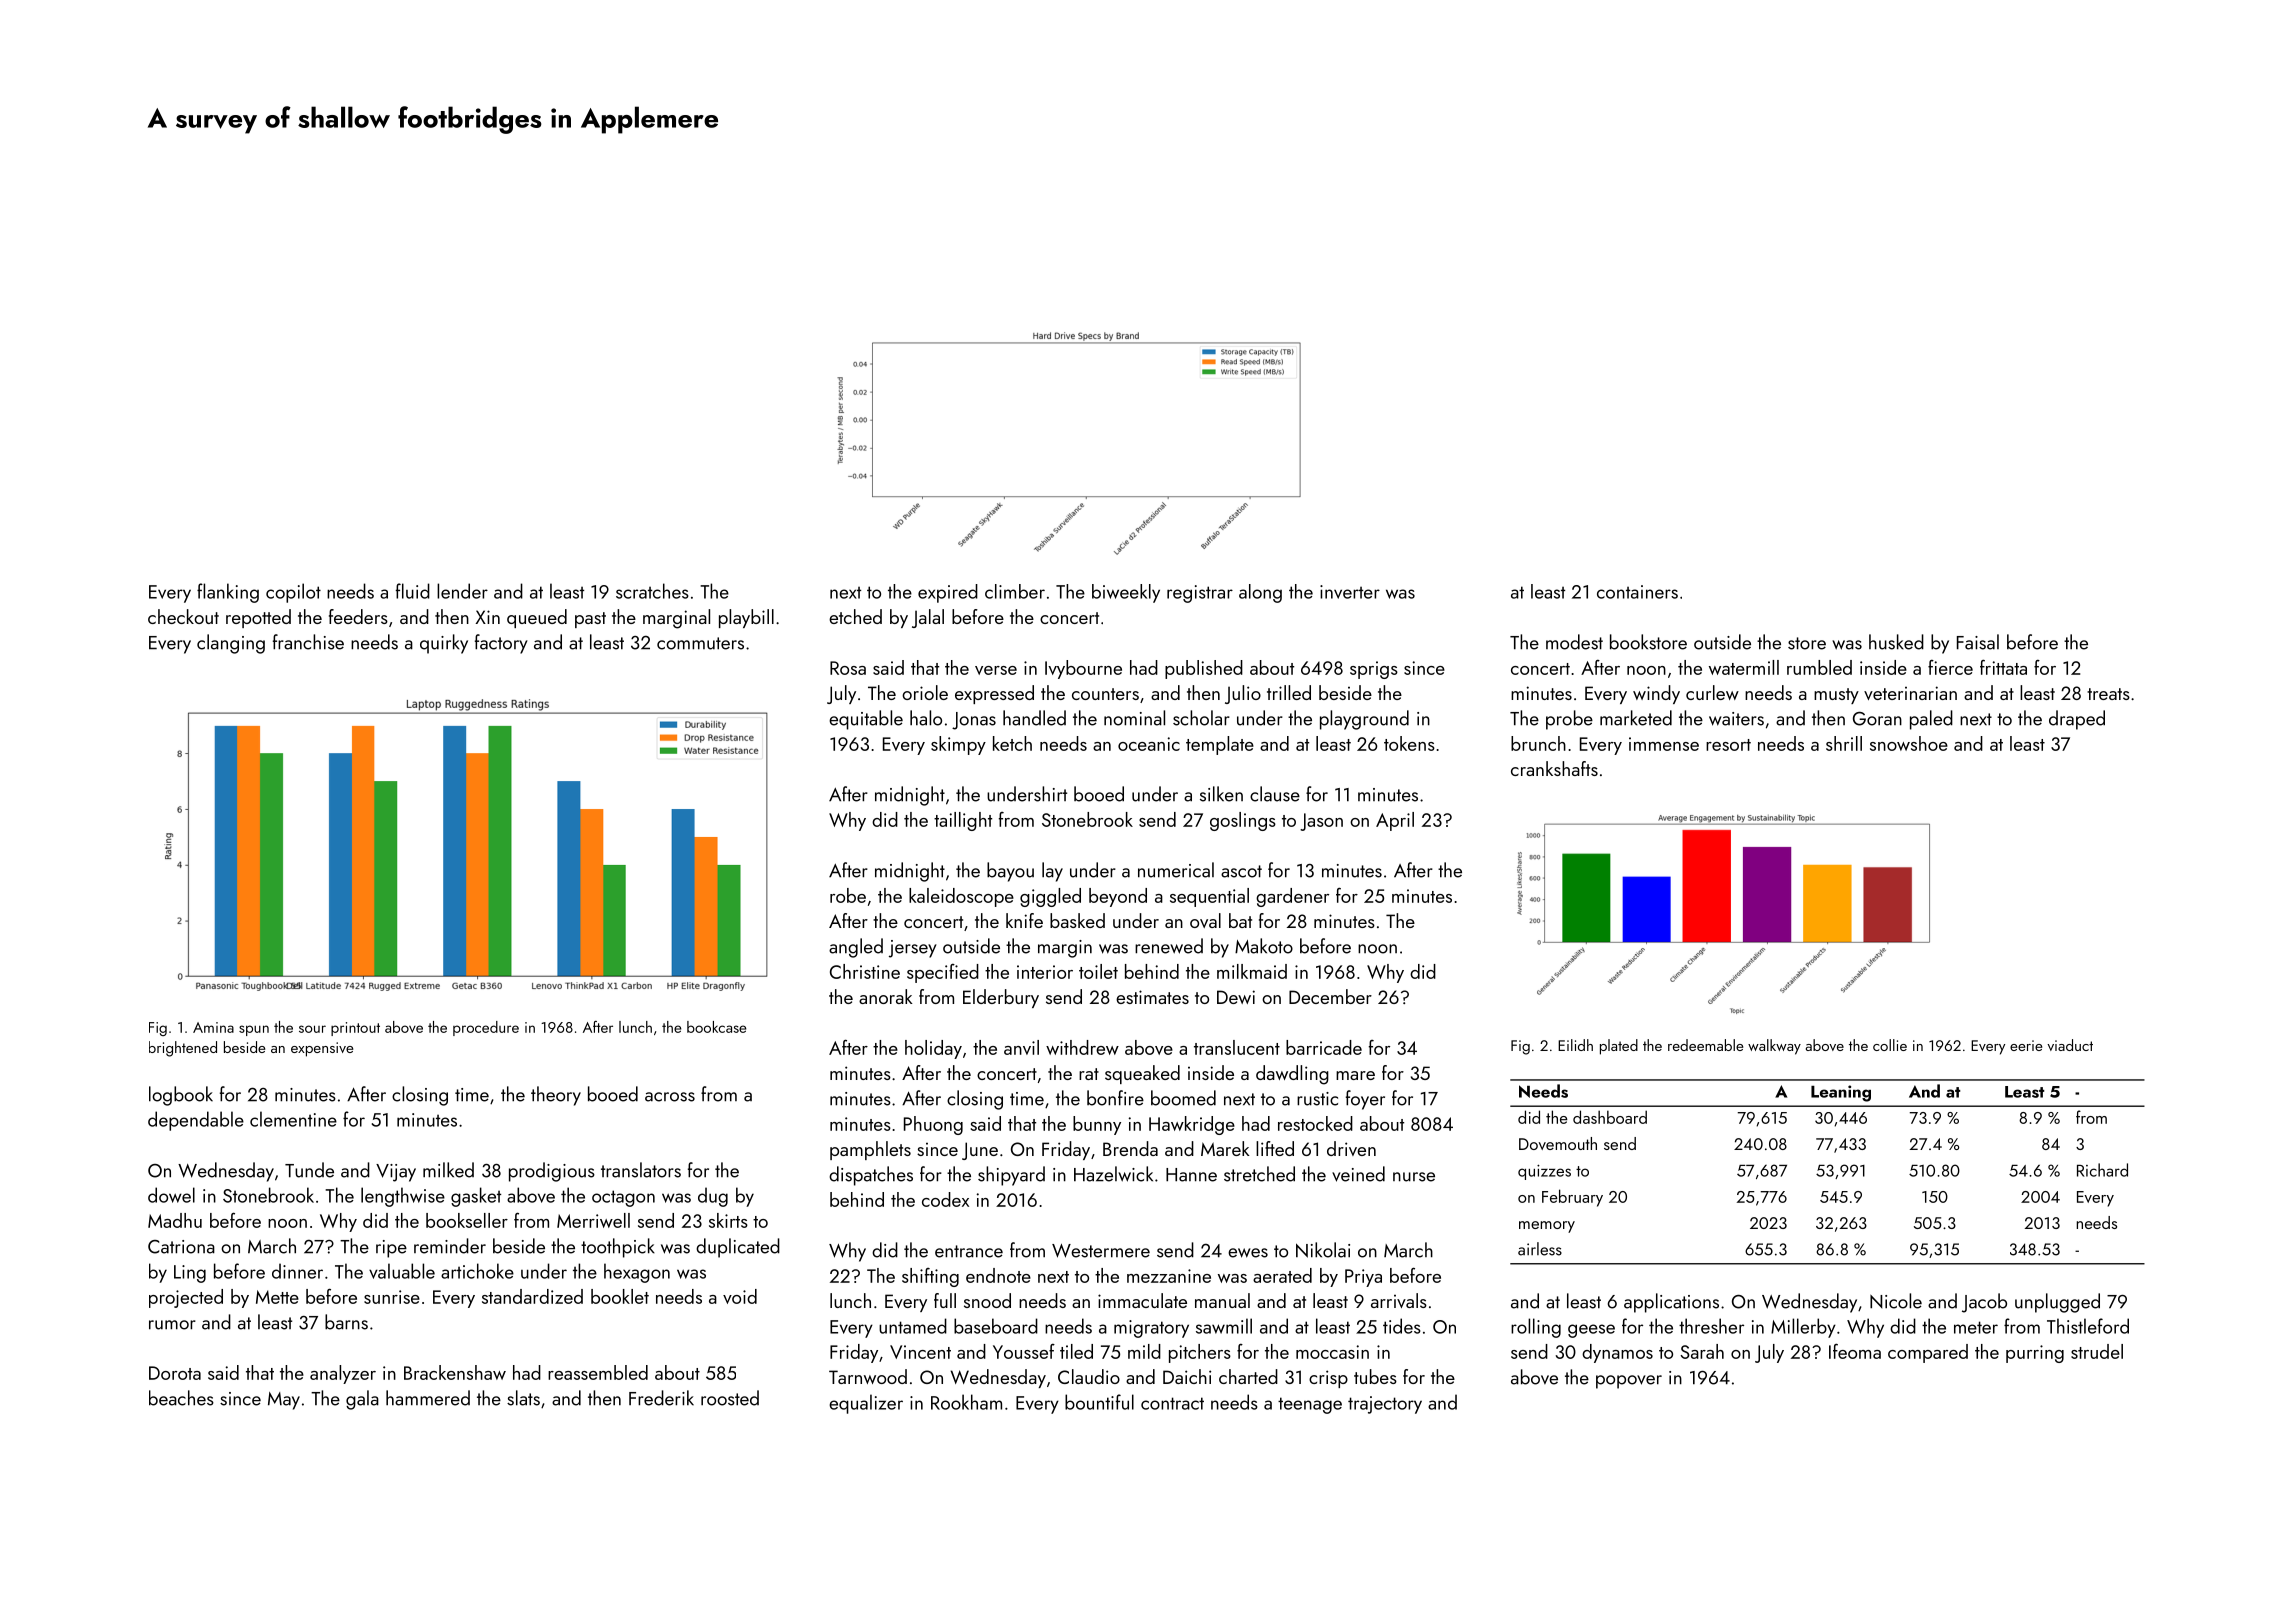  I want to click on hexagon, so click(637, 1273).
